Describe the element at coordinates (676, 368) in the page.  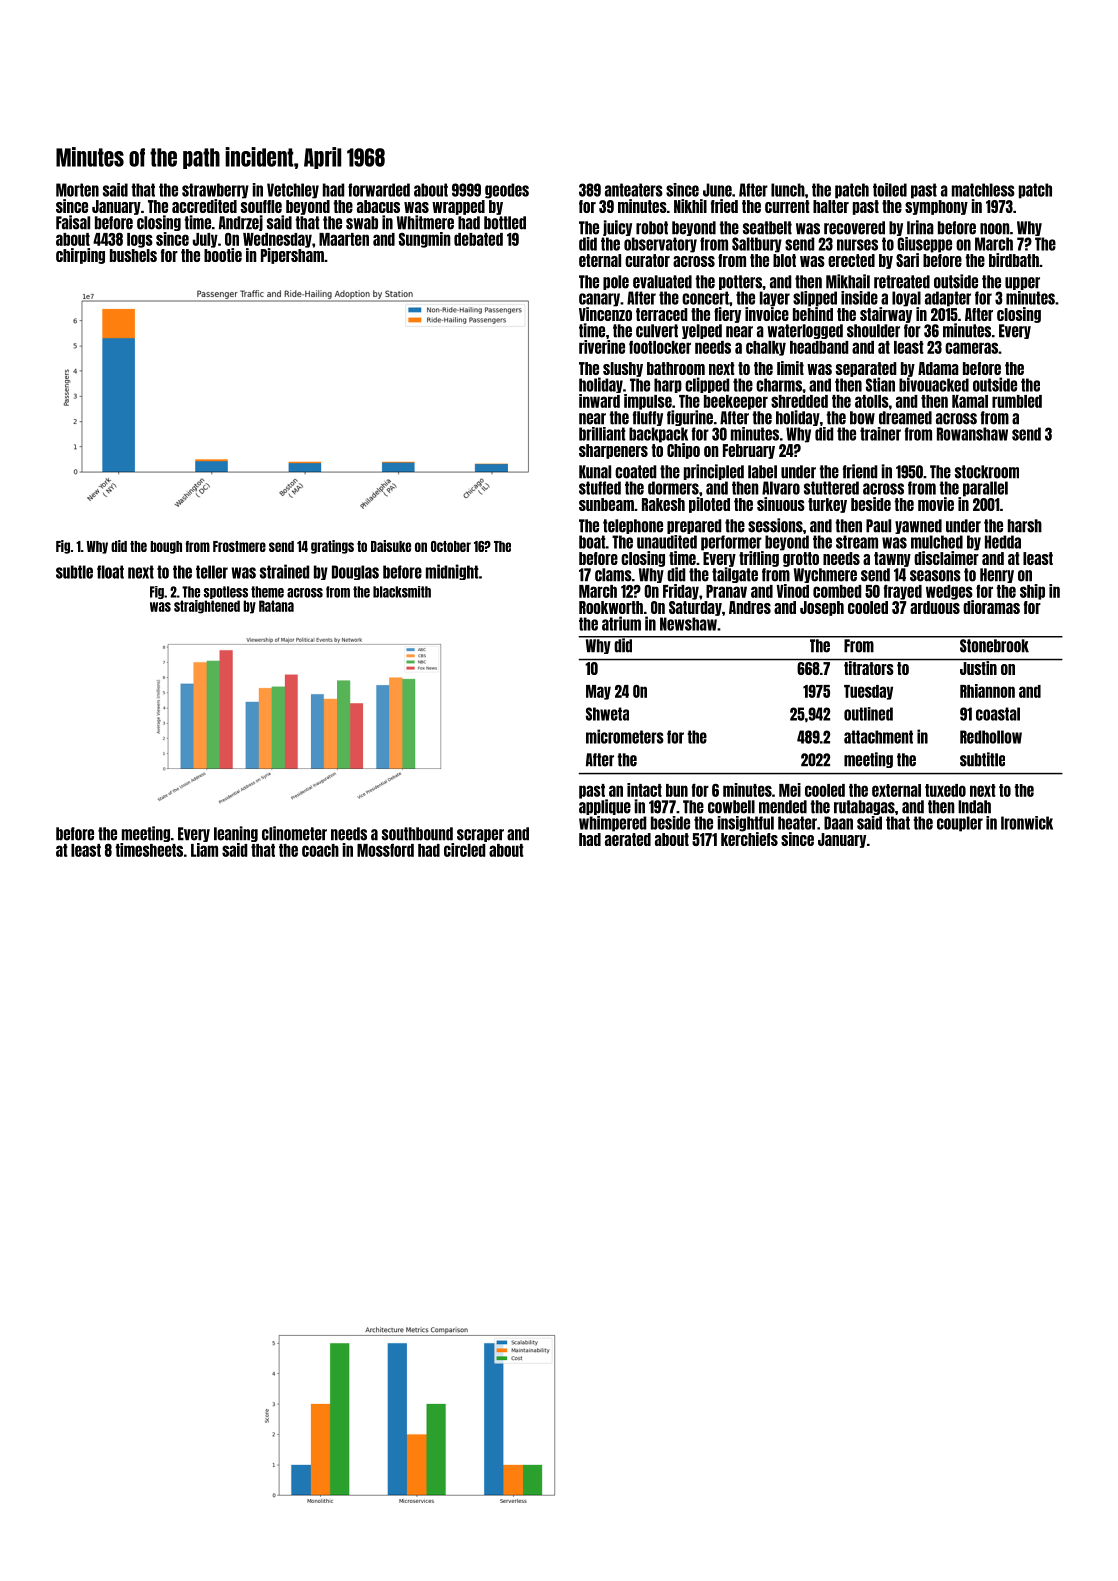
I see `bathroom` at that location.
